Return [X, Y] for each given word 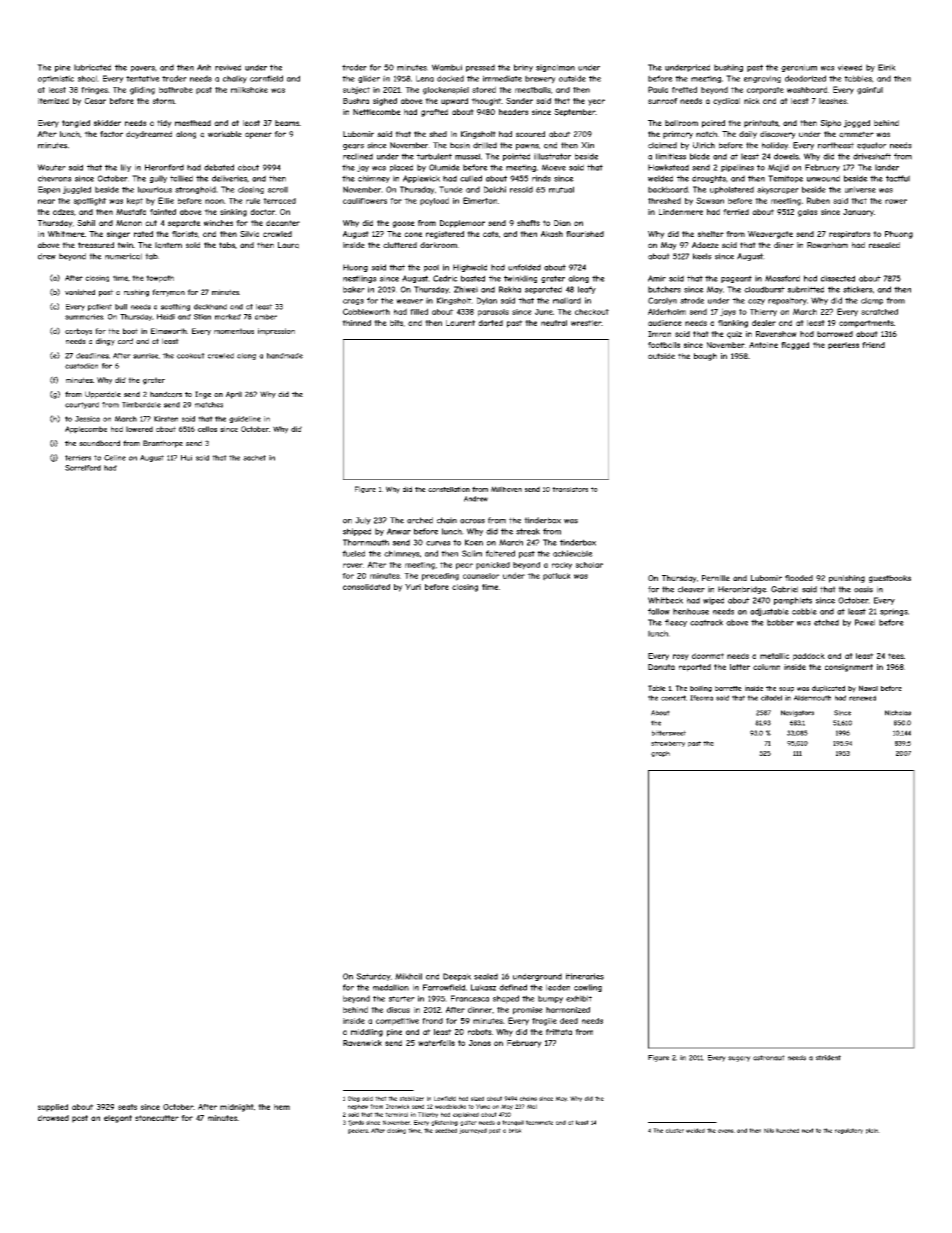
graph [660, 754]
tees [896, 656]
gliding [142, 90]
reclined [358, 156]
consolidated [366, 587]
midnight [237, 1108]
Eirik [887, 67]
